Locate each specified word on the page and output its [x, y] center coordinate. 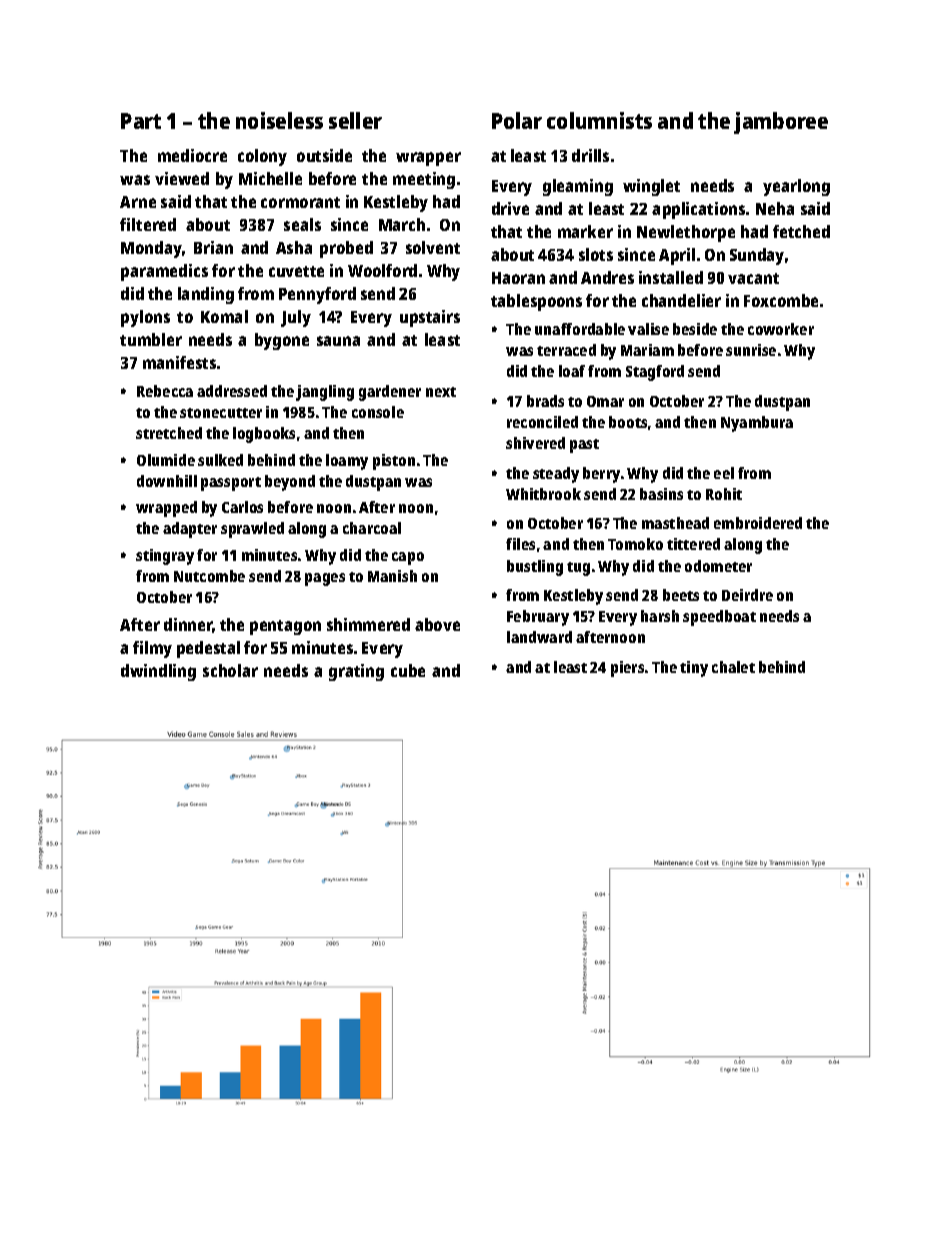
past [584, 446]
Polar [517, 120]
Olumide [166, 460]
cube [408, 670]
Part [141, 121]
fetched [801, 231]
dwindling [158, 672]
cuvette [296, 271]
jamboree [781, 123]
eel [724, 473]
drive [510, 208]
